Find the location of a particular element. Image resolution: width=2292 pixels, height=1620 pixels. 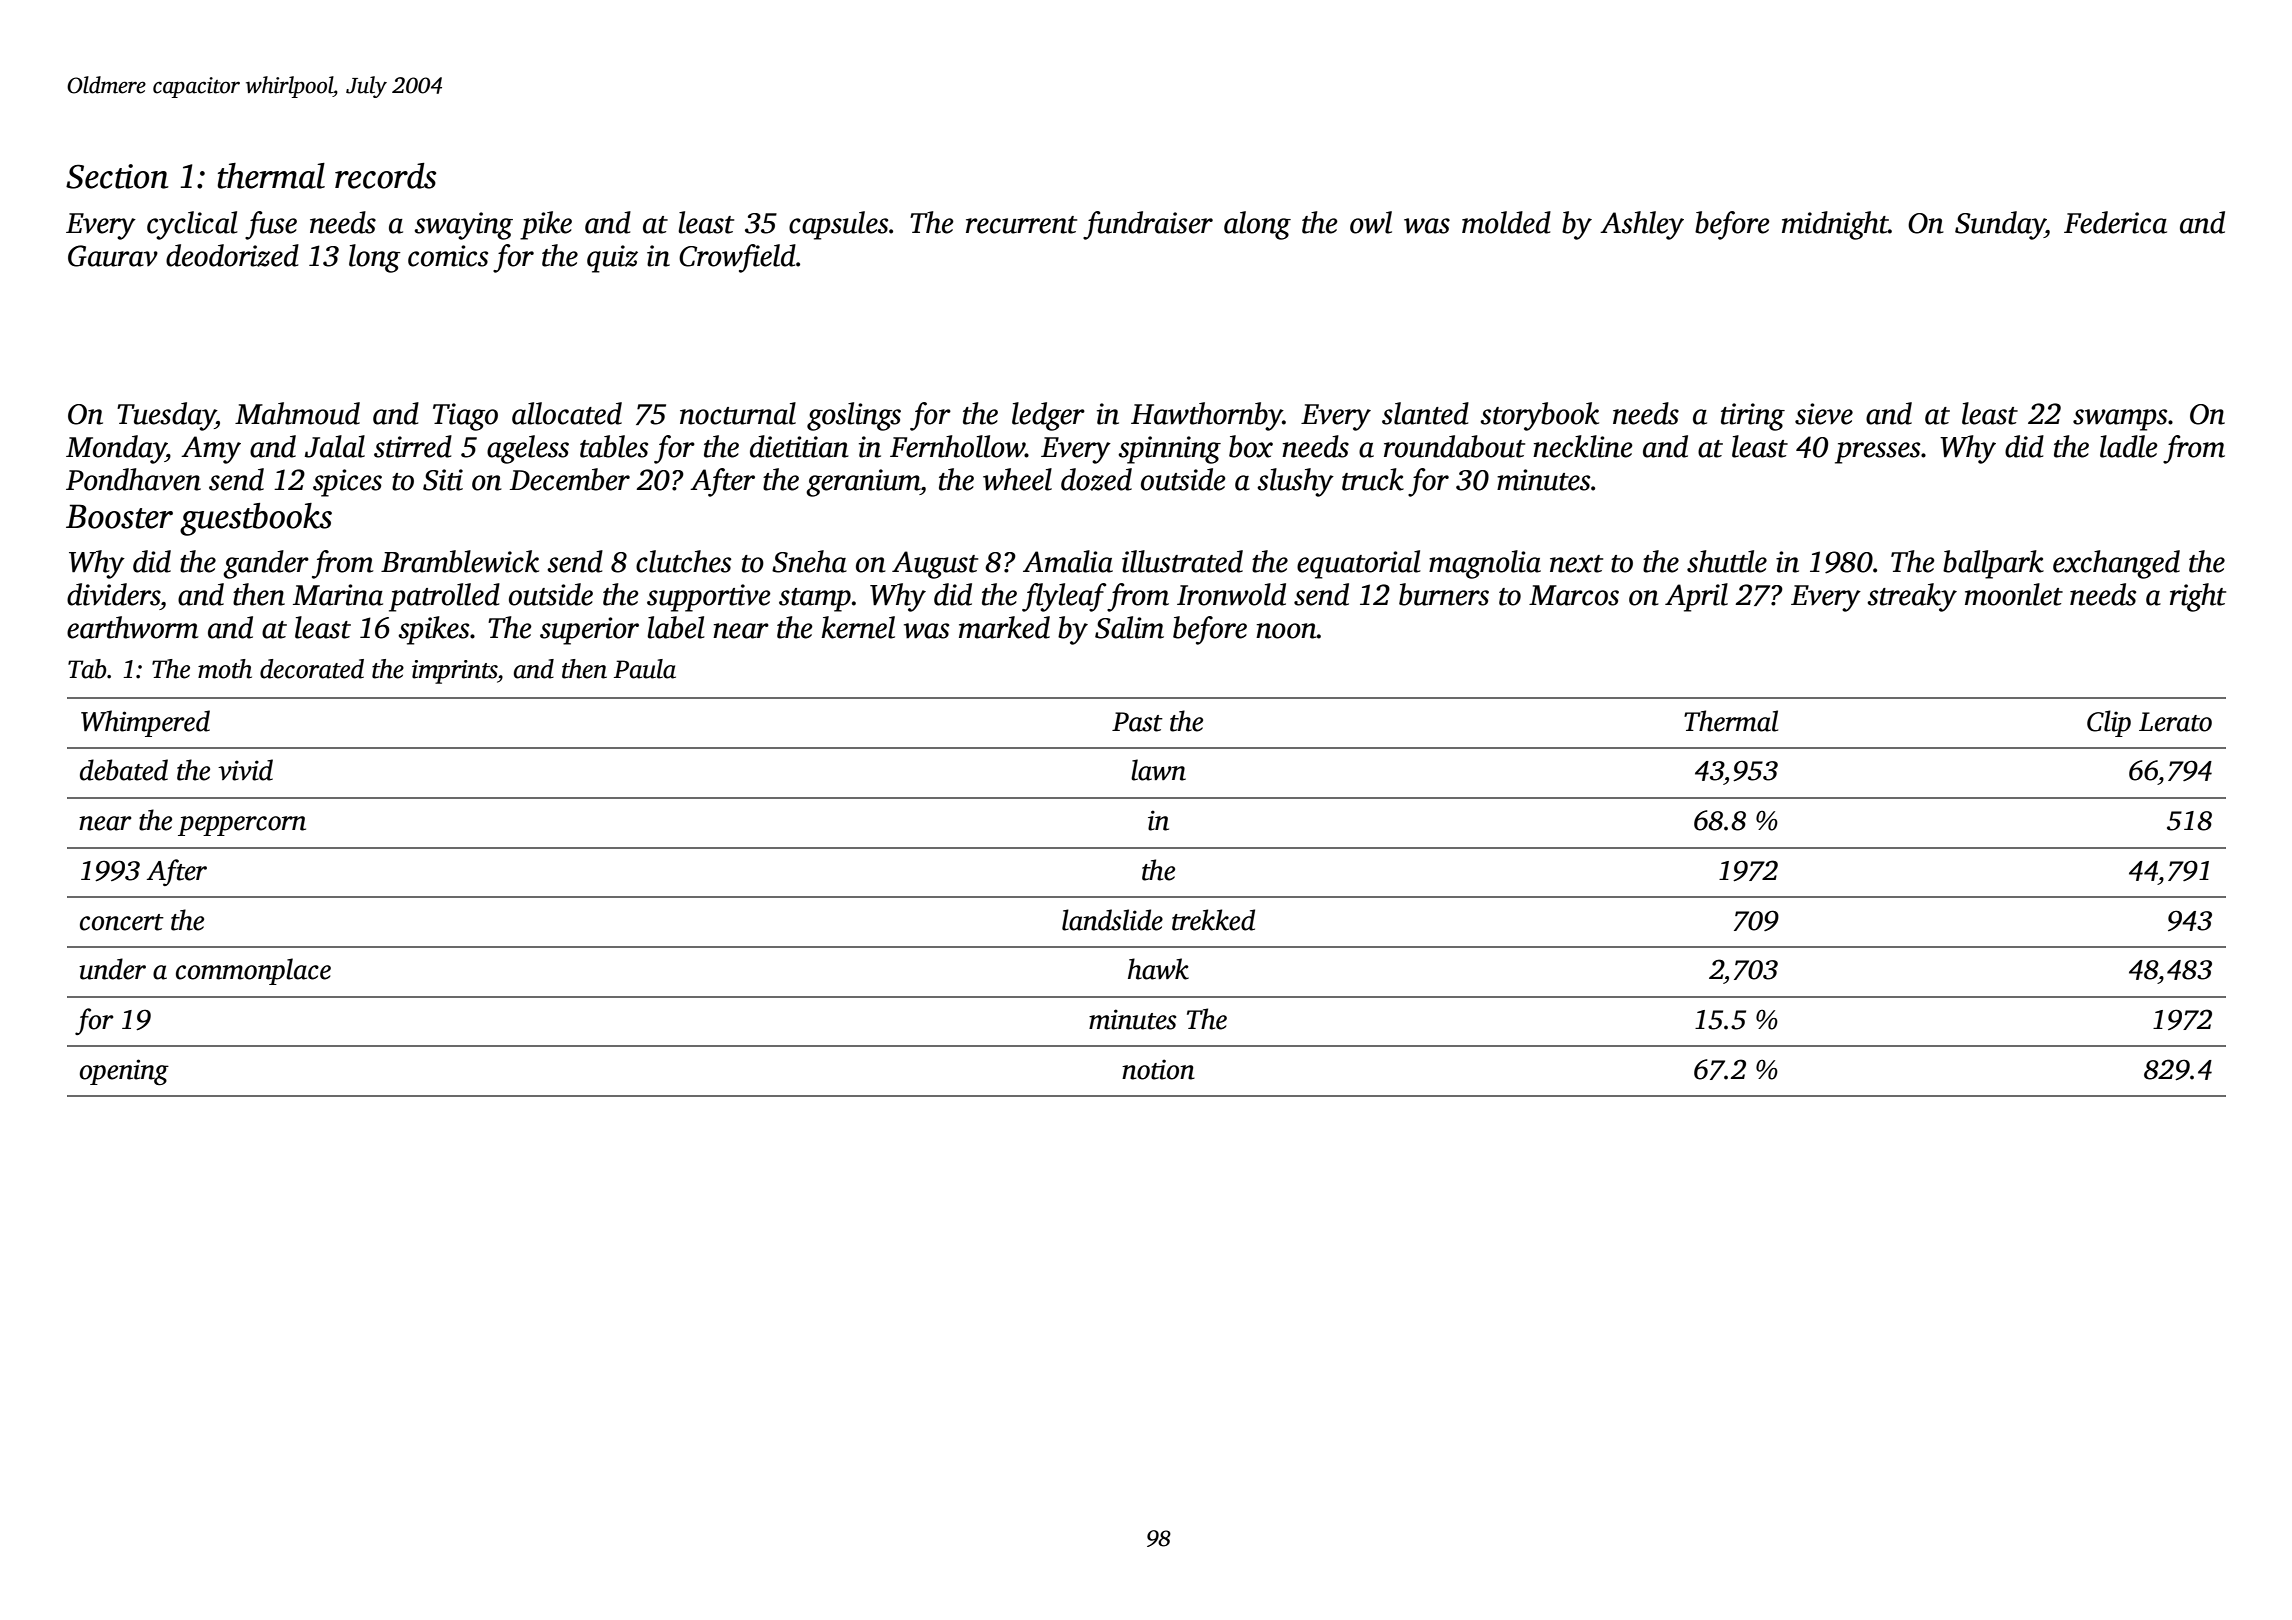

opening is located at coordinates (124, 1072).
